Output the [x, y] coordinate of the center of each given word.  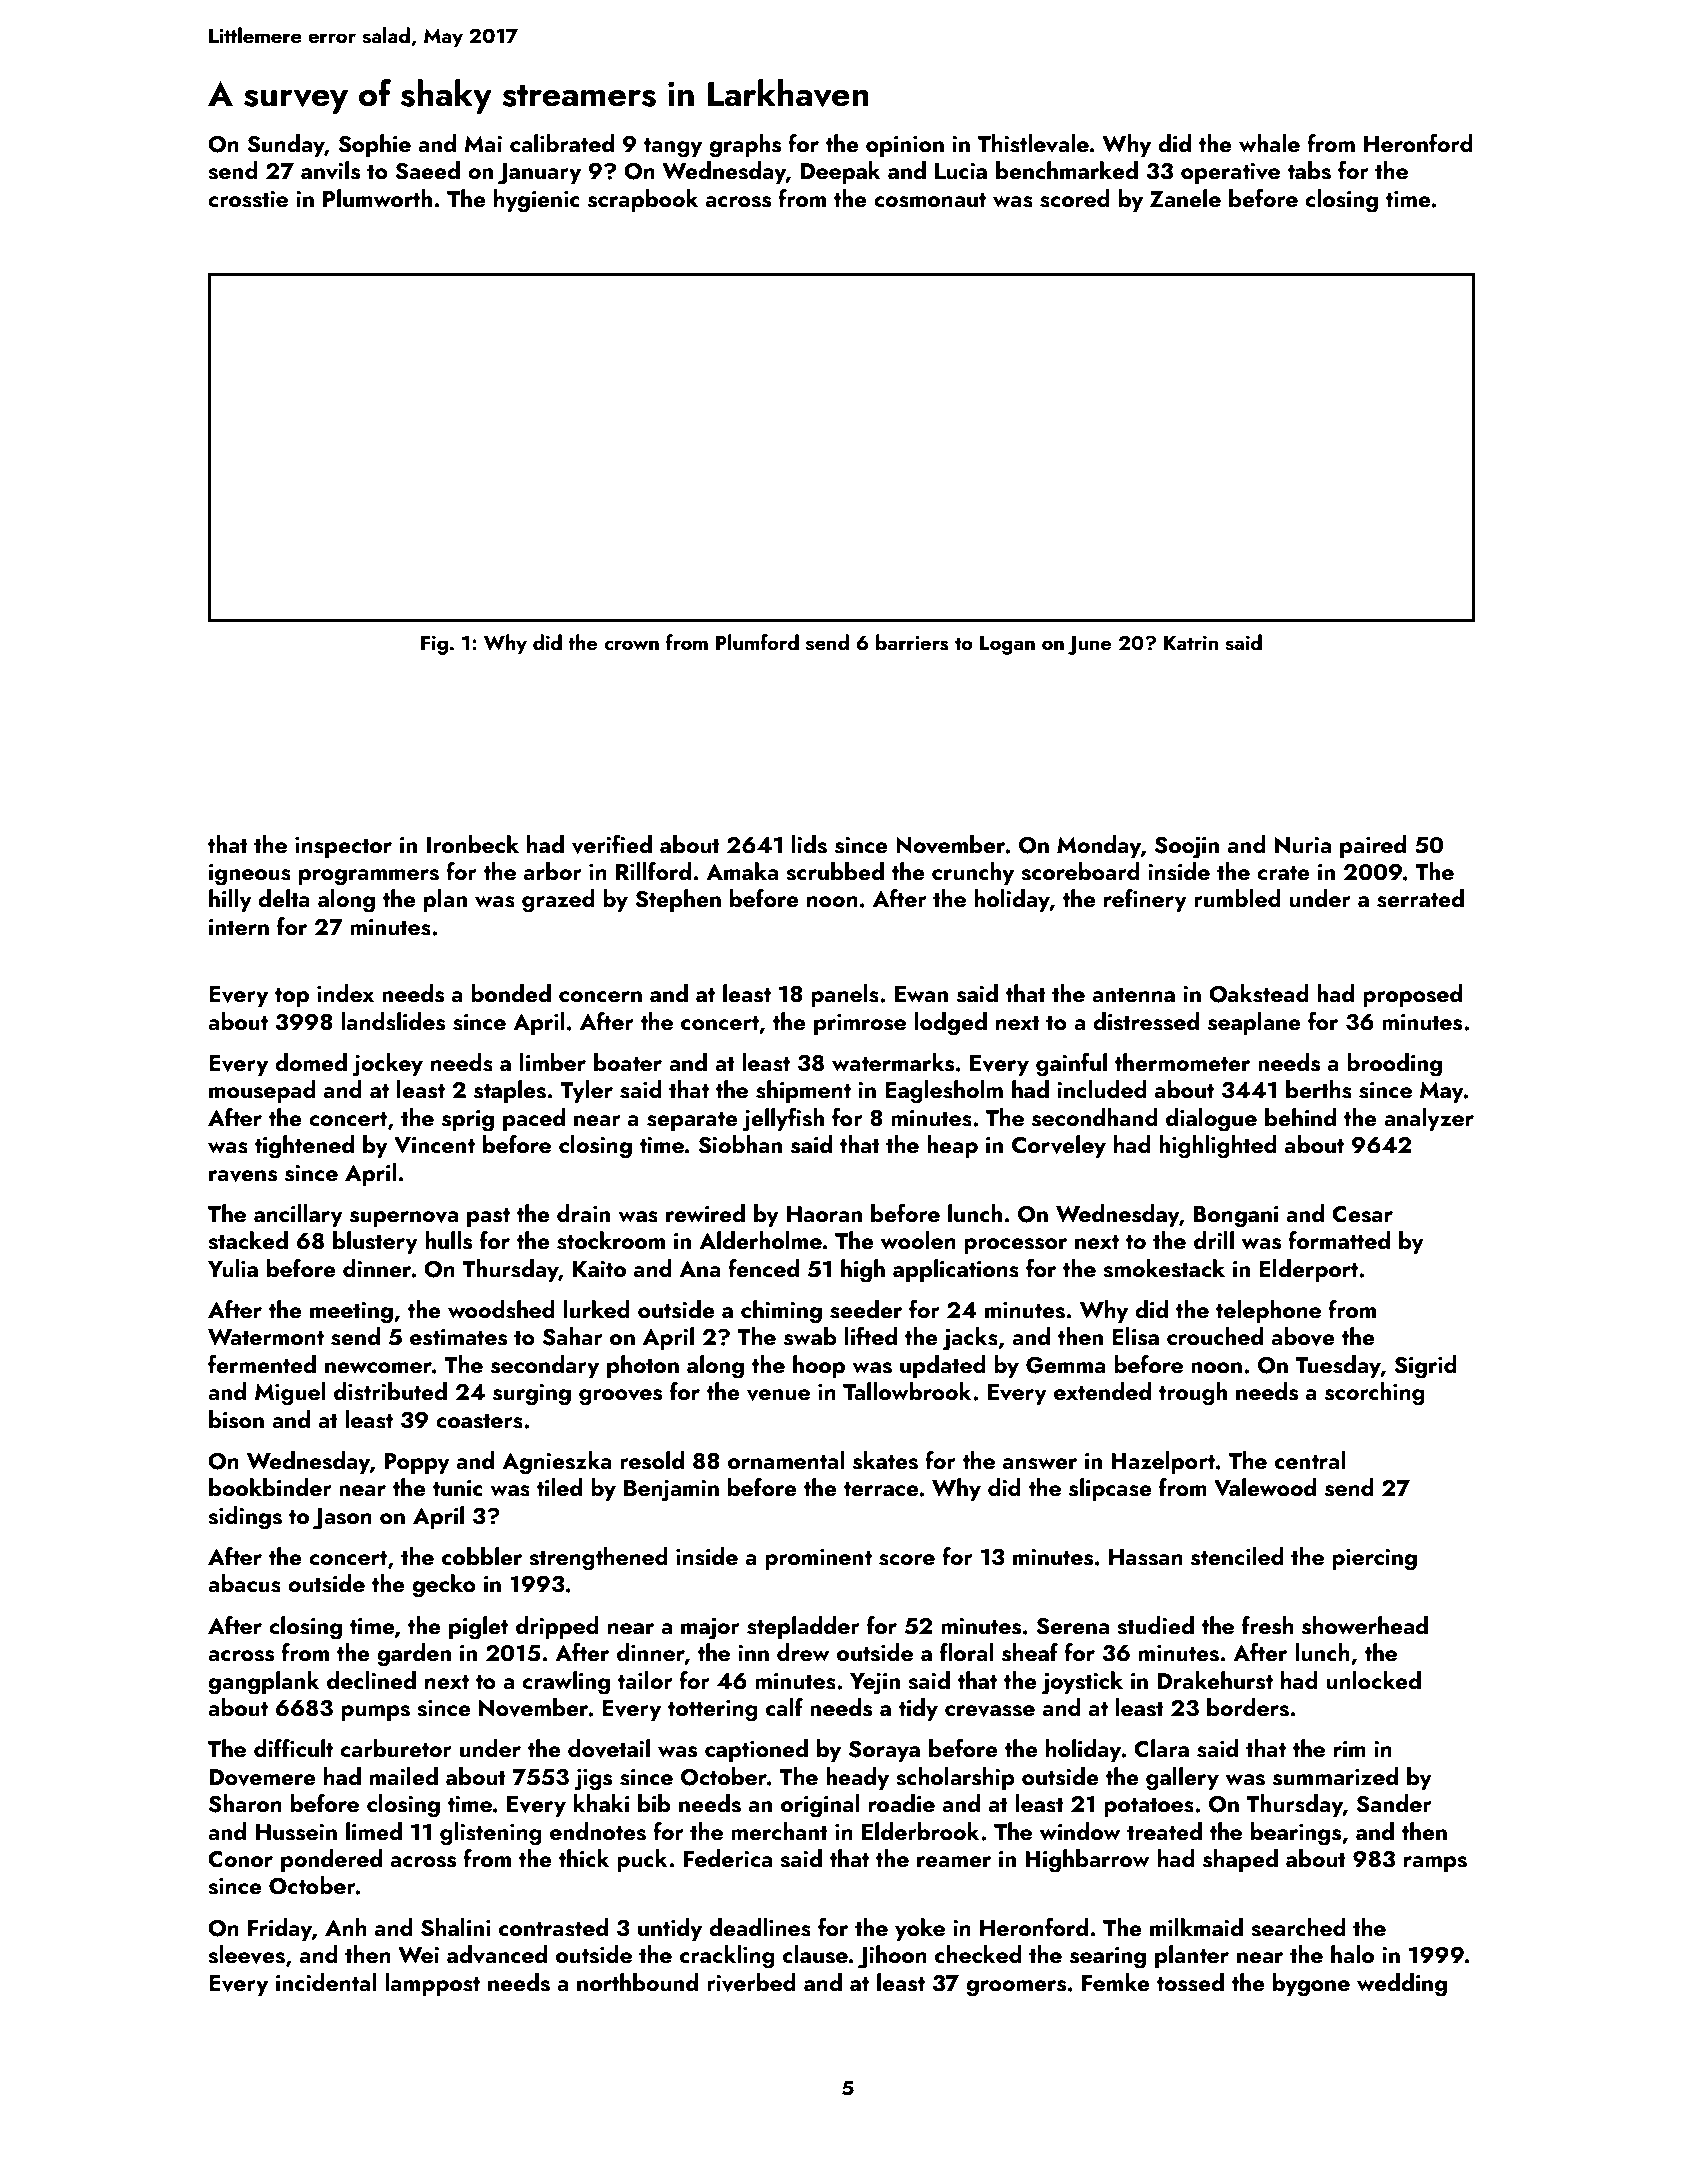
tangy [673, 148]
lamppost [432, 1984]
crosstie [248, 199]
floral [966, 1652]
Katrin [1191, 643]
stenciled [1237, 1556]
